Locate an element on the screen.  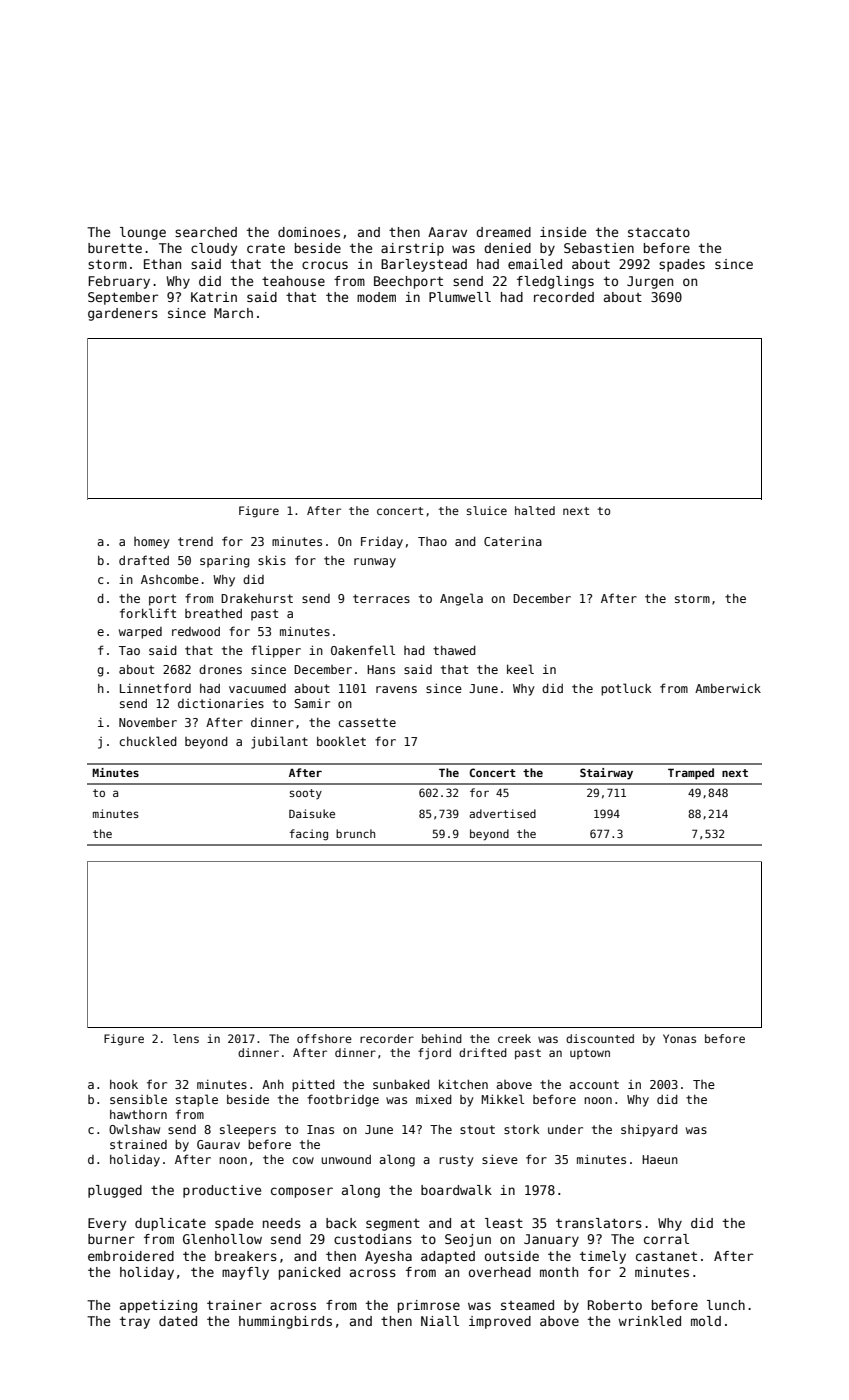
chuckled is located at coordinates (148, 741).
